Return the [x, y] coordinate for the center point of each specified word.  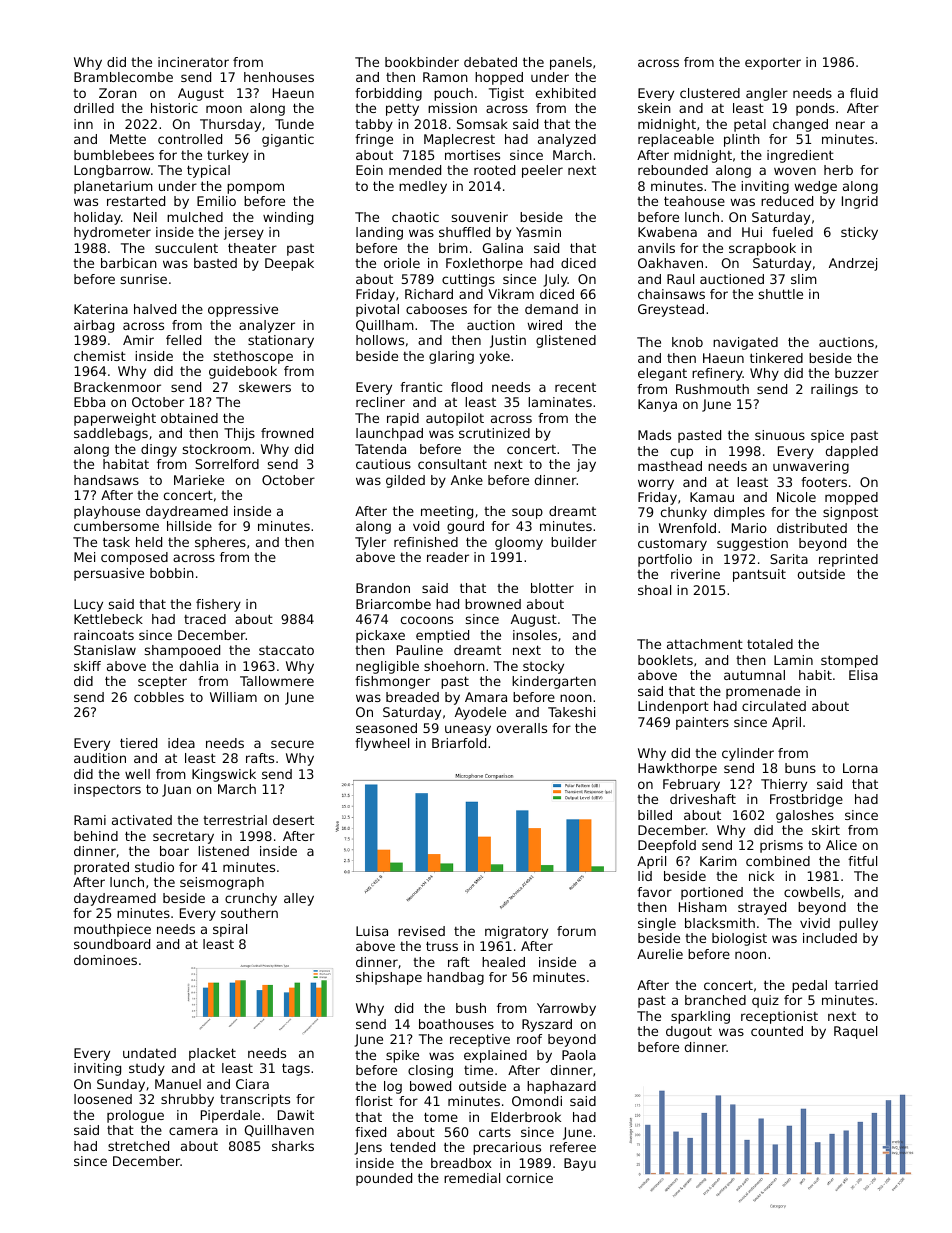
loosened [103, 1099]
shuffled [464, 232]
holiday [97, 218]
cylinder [748, 754]
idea [181, 743]
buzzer [857, 373]
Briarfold [459, 743]
